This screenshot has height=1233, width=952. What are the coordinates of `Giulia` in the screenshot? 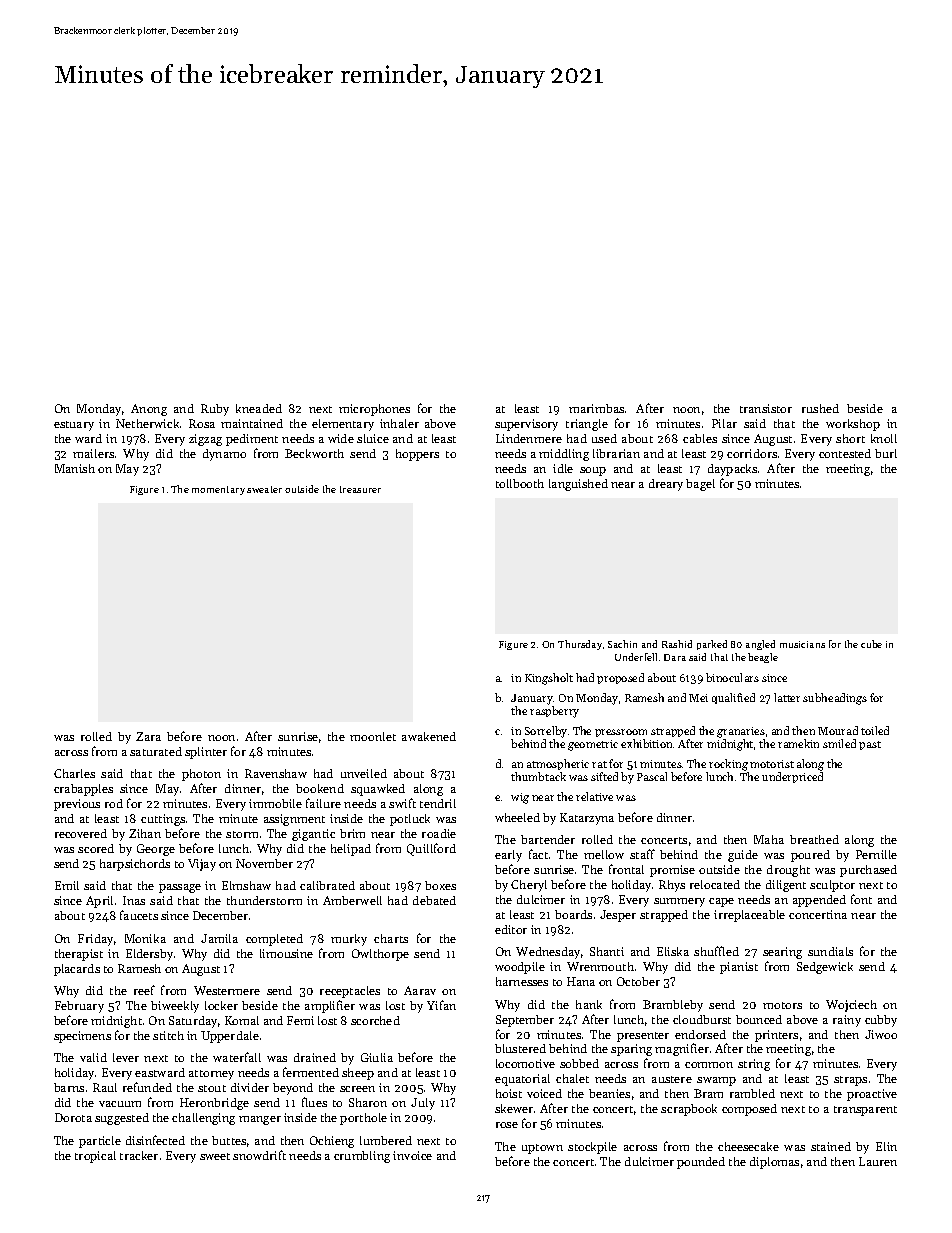 It's located at (377, 1057).
